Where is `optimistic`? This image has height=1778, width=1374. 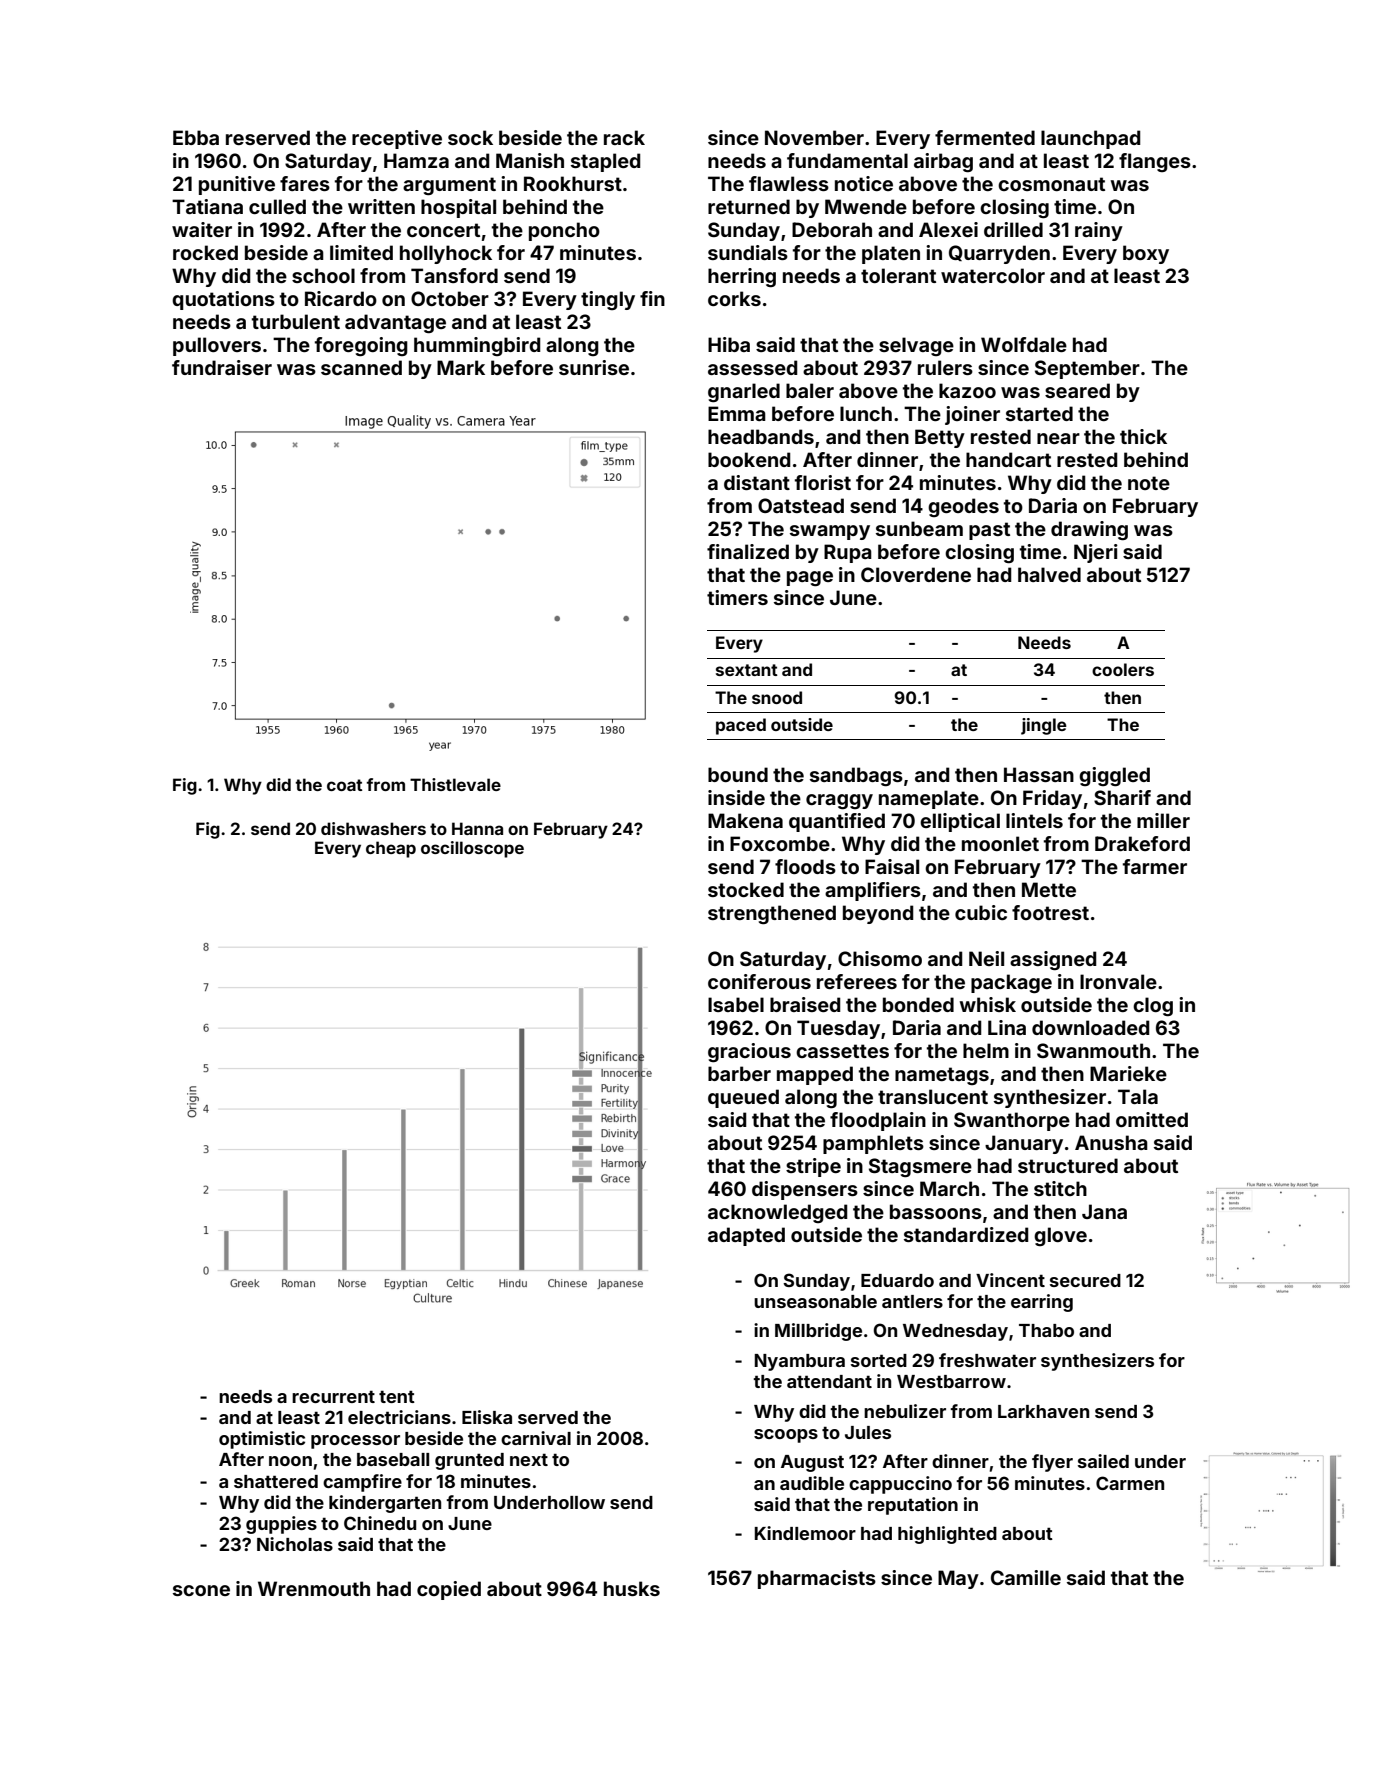 optimistic is located at coordinates (262, 1440).
